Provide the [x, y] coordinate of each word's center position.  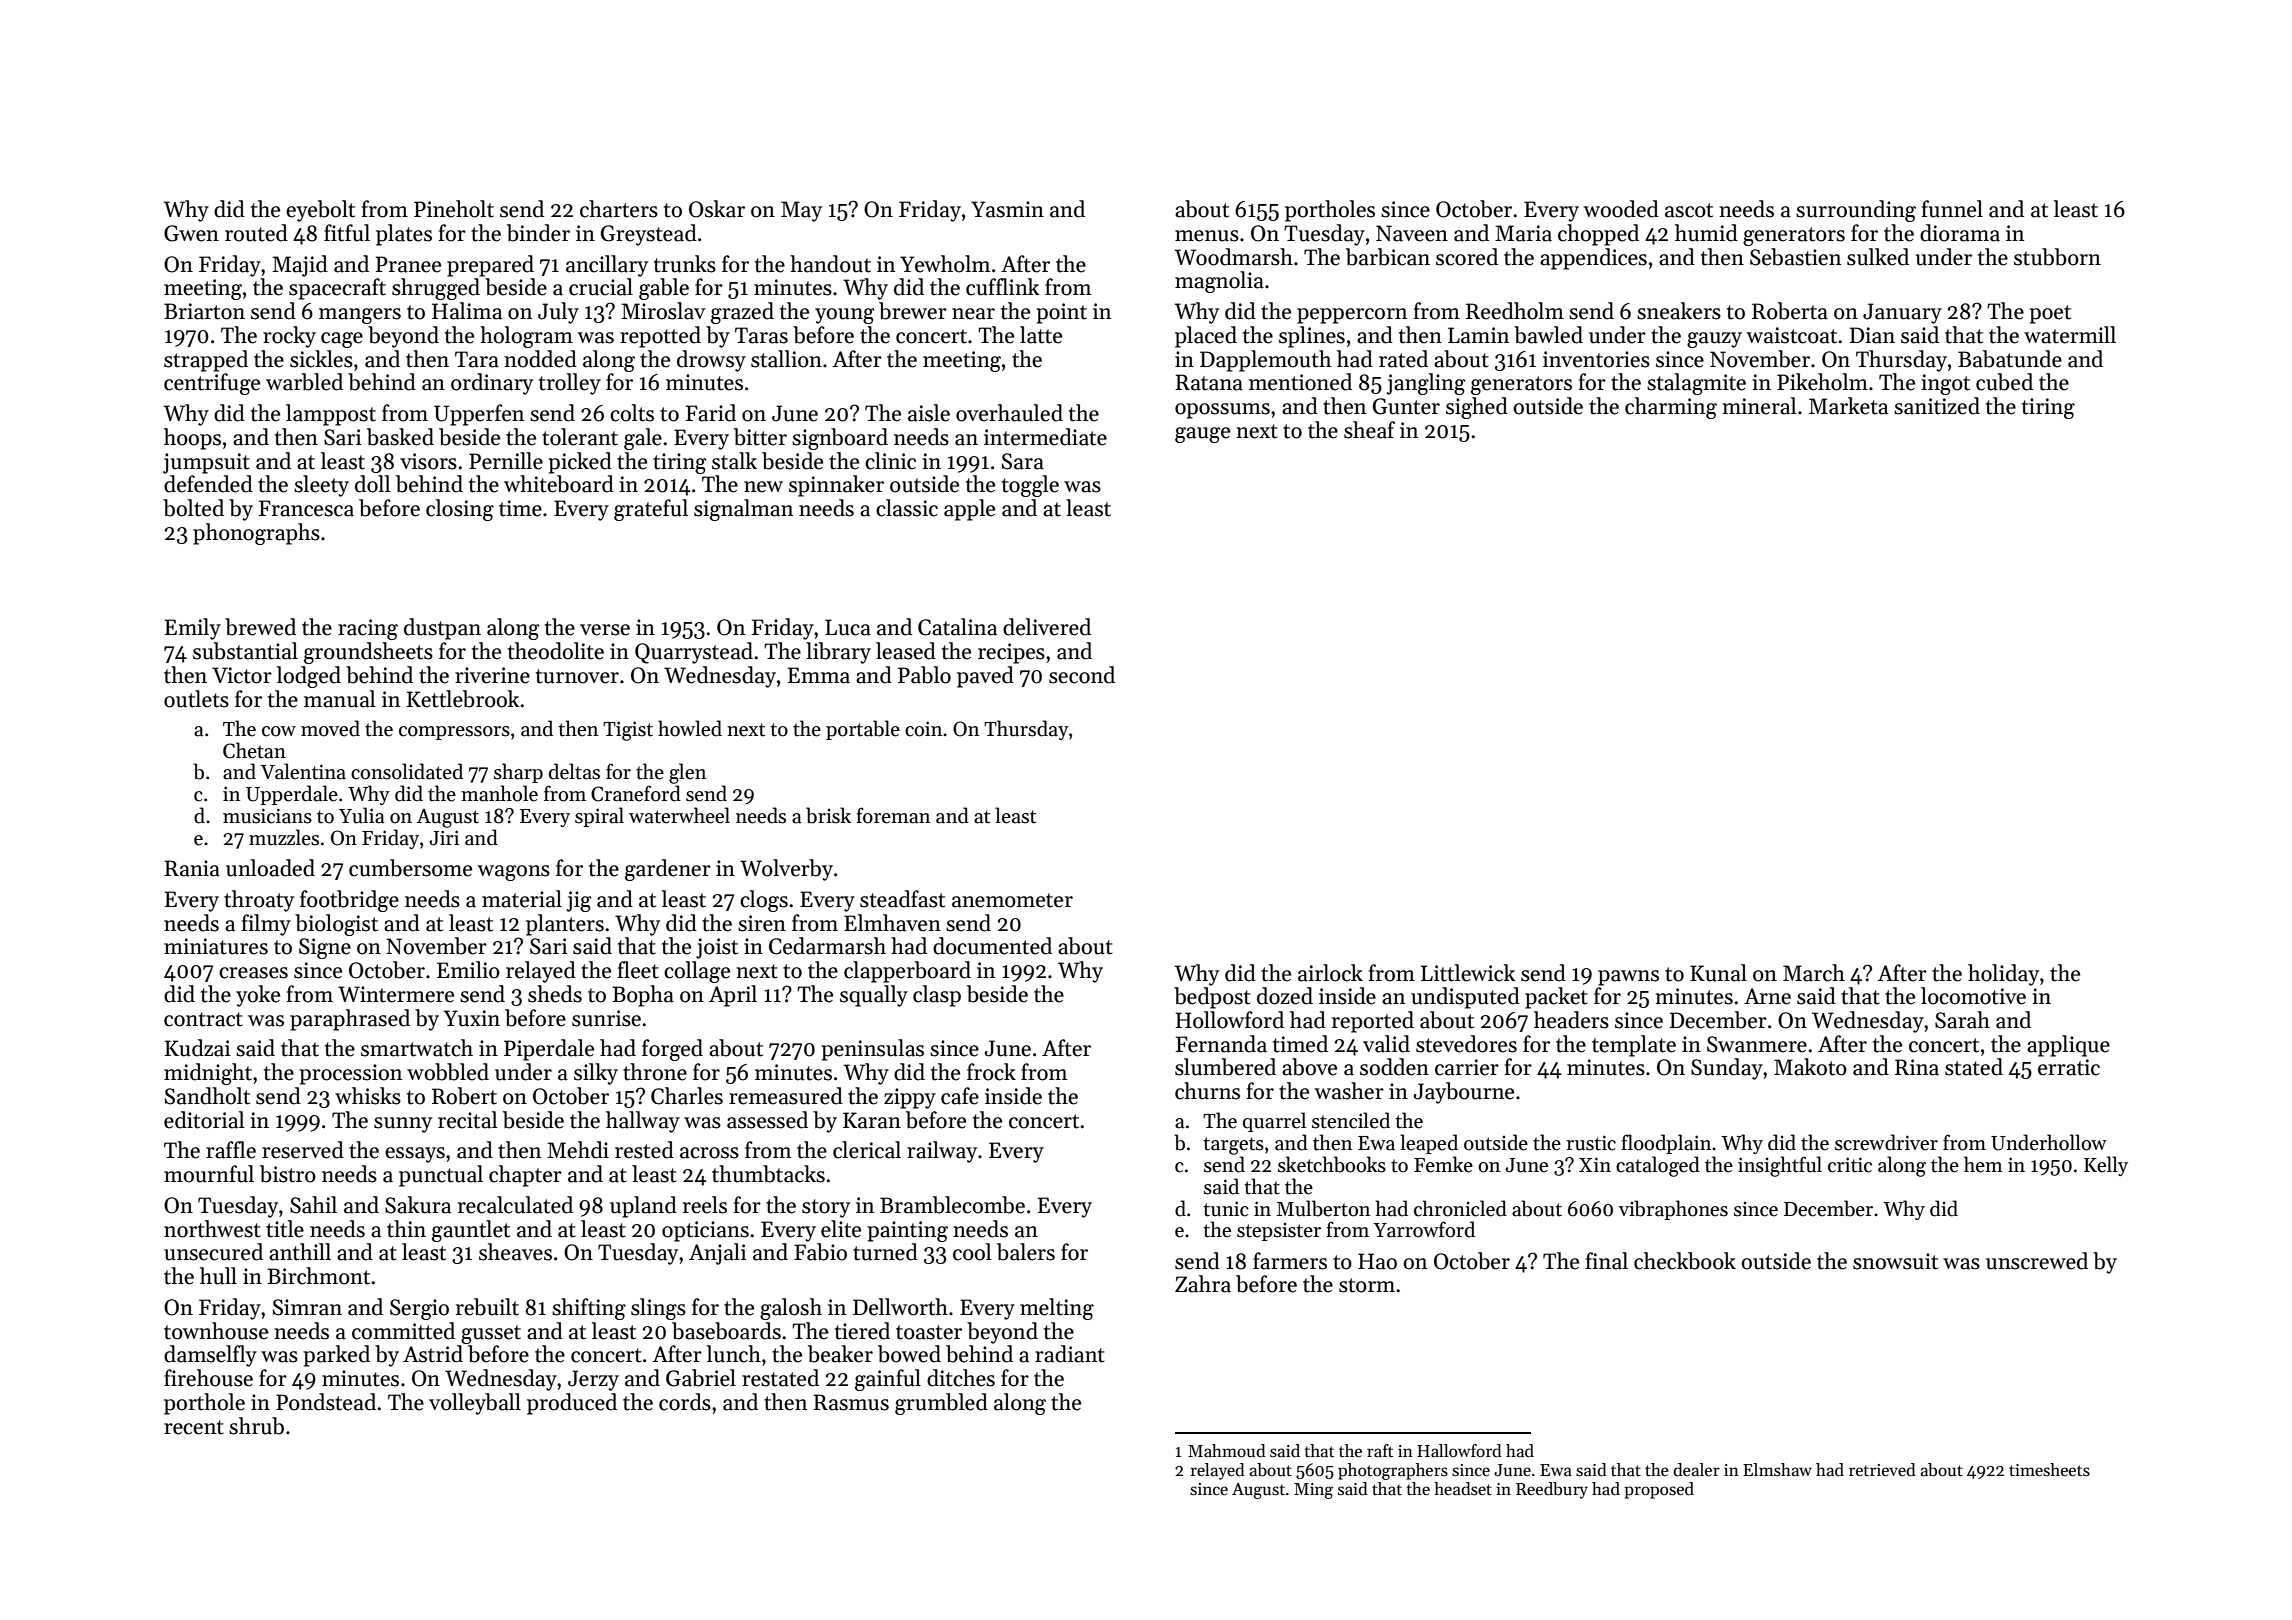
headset [1463, 1489]
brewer [913, 311]
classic [907, 508]
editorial [204, 1120]
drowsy [711, 361]
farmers [1290, 1261]
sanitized [1937, 406]
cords [685, 1402]
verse [605, 630]
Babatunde [2010, 359]
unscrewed [2037, 1261]
